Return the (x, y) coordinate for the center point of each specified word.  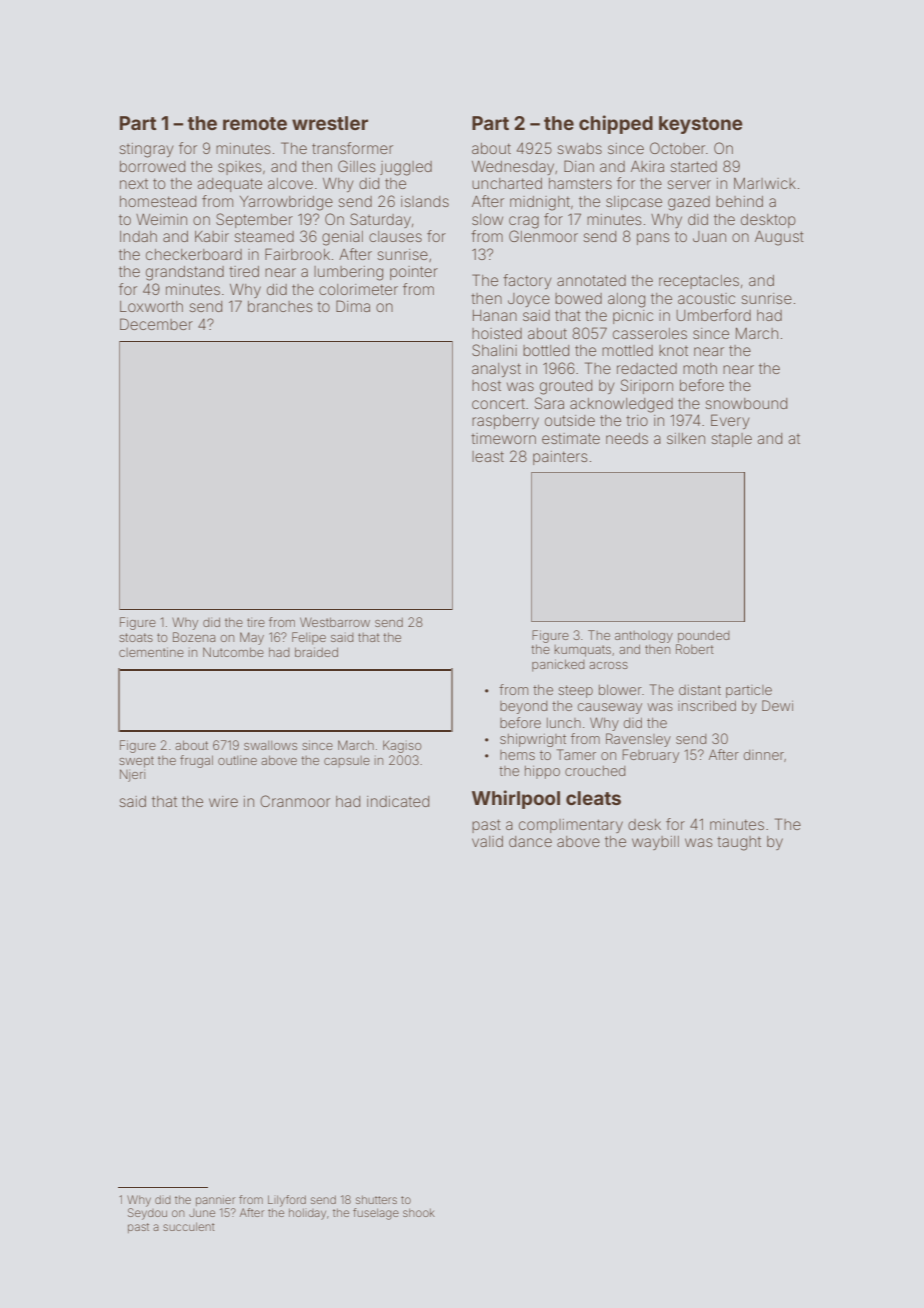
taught (739, 843)
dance (530, 841)
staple (731, 440)
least (488, 456)
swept (136, 762)
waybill (655, 843)
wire (223, 801)
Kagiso (402, 746)
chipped (616, 124)
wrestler (330, 123)
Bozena (194, 637)
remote (255, 123)
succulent (189, 1226)
